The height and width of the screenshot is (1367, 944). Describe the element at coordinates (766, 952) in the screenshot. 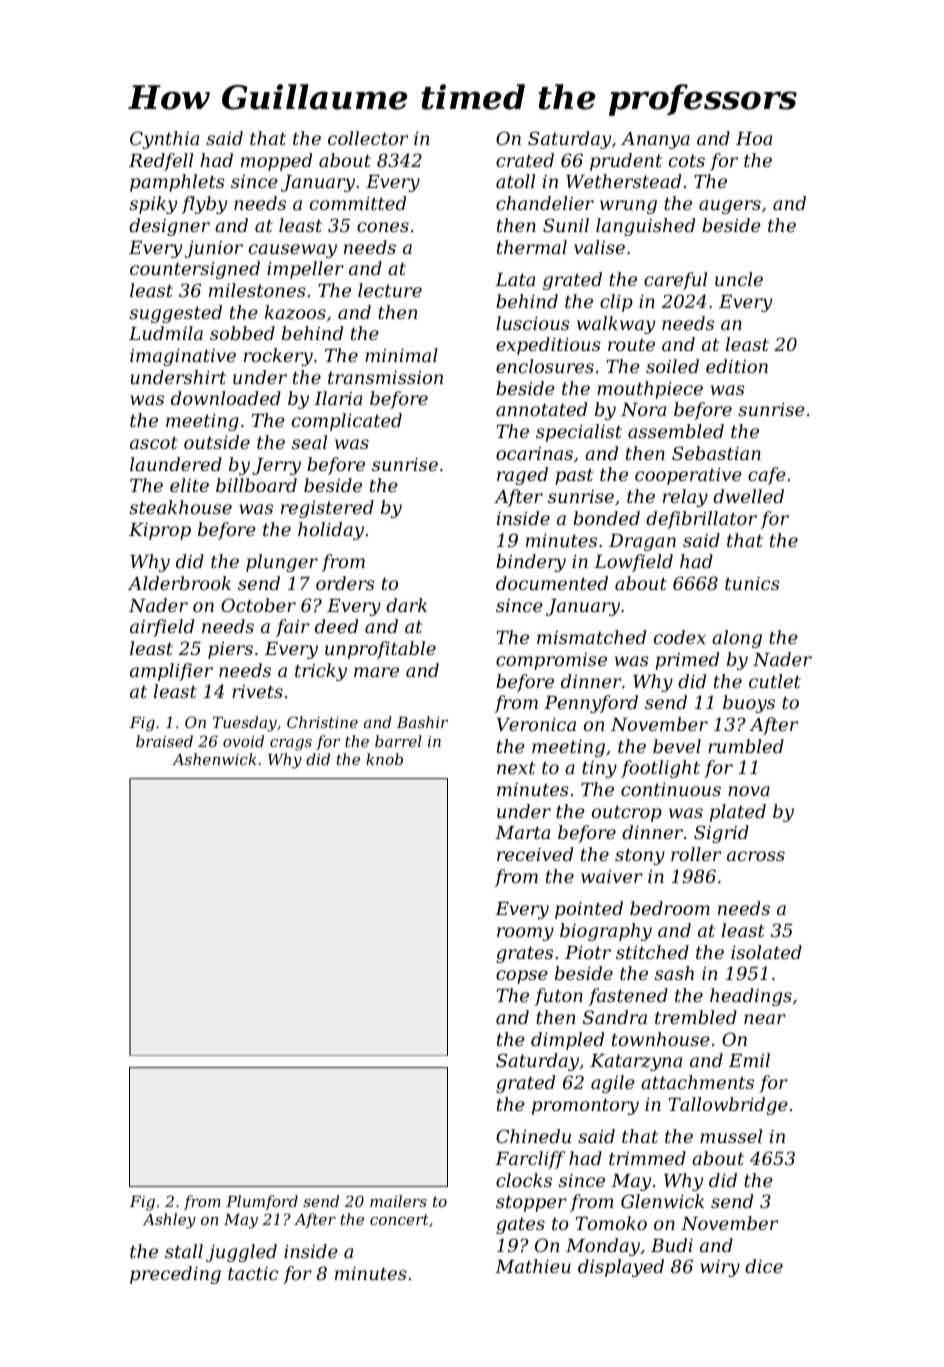

I see `isolated` at that location.
